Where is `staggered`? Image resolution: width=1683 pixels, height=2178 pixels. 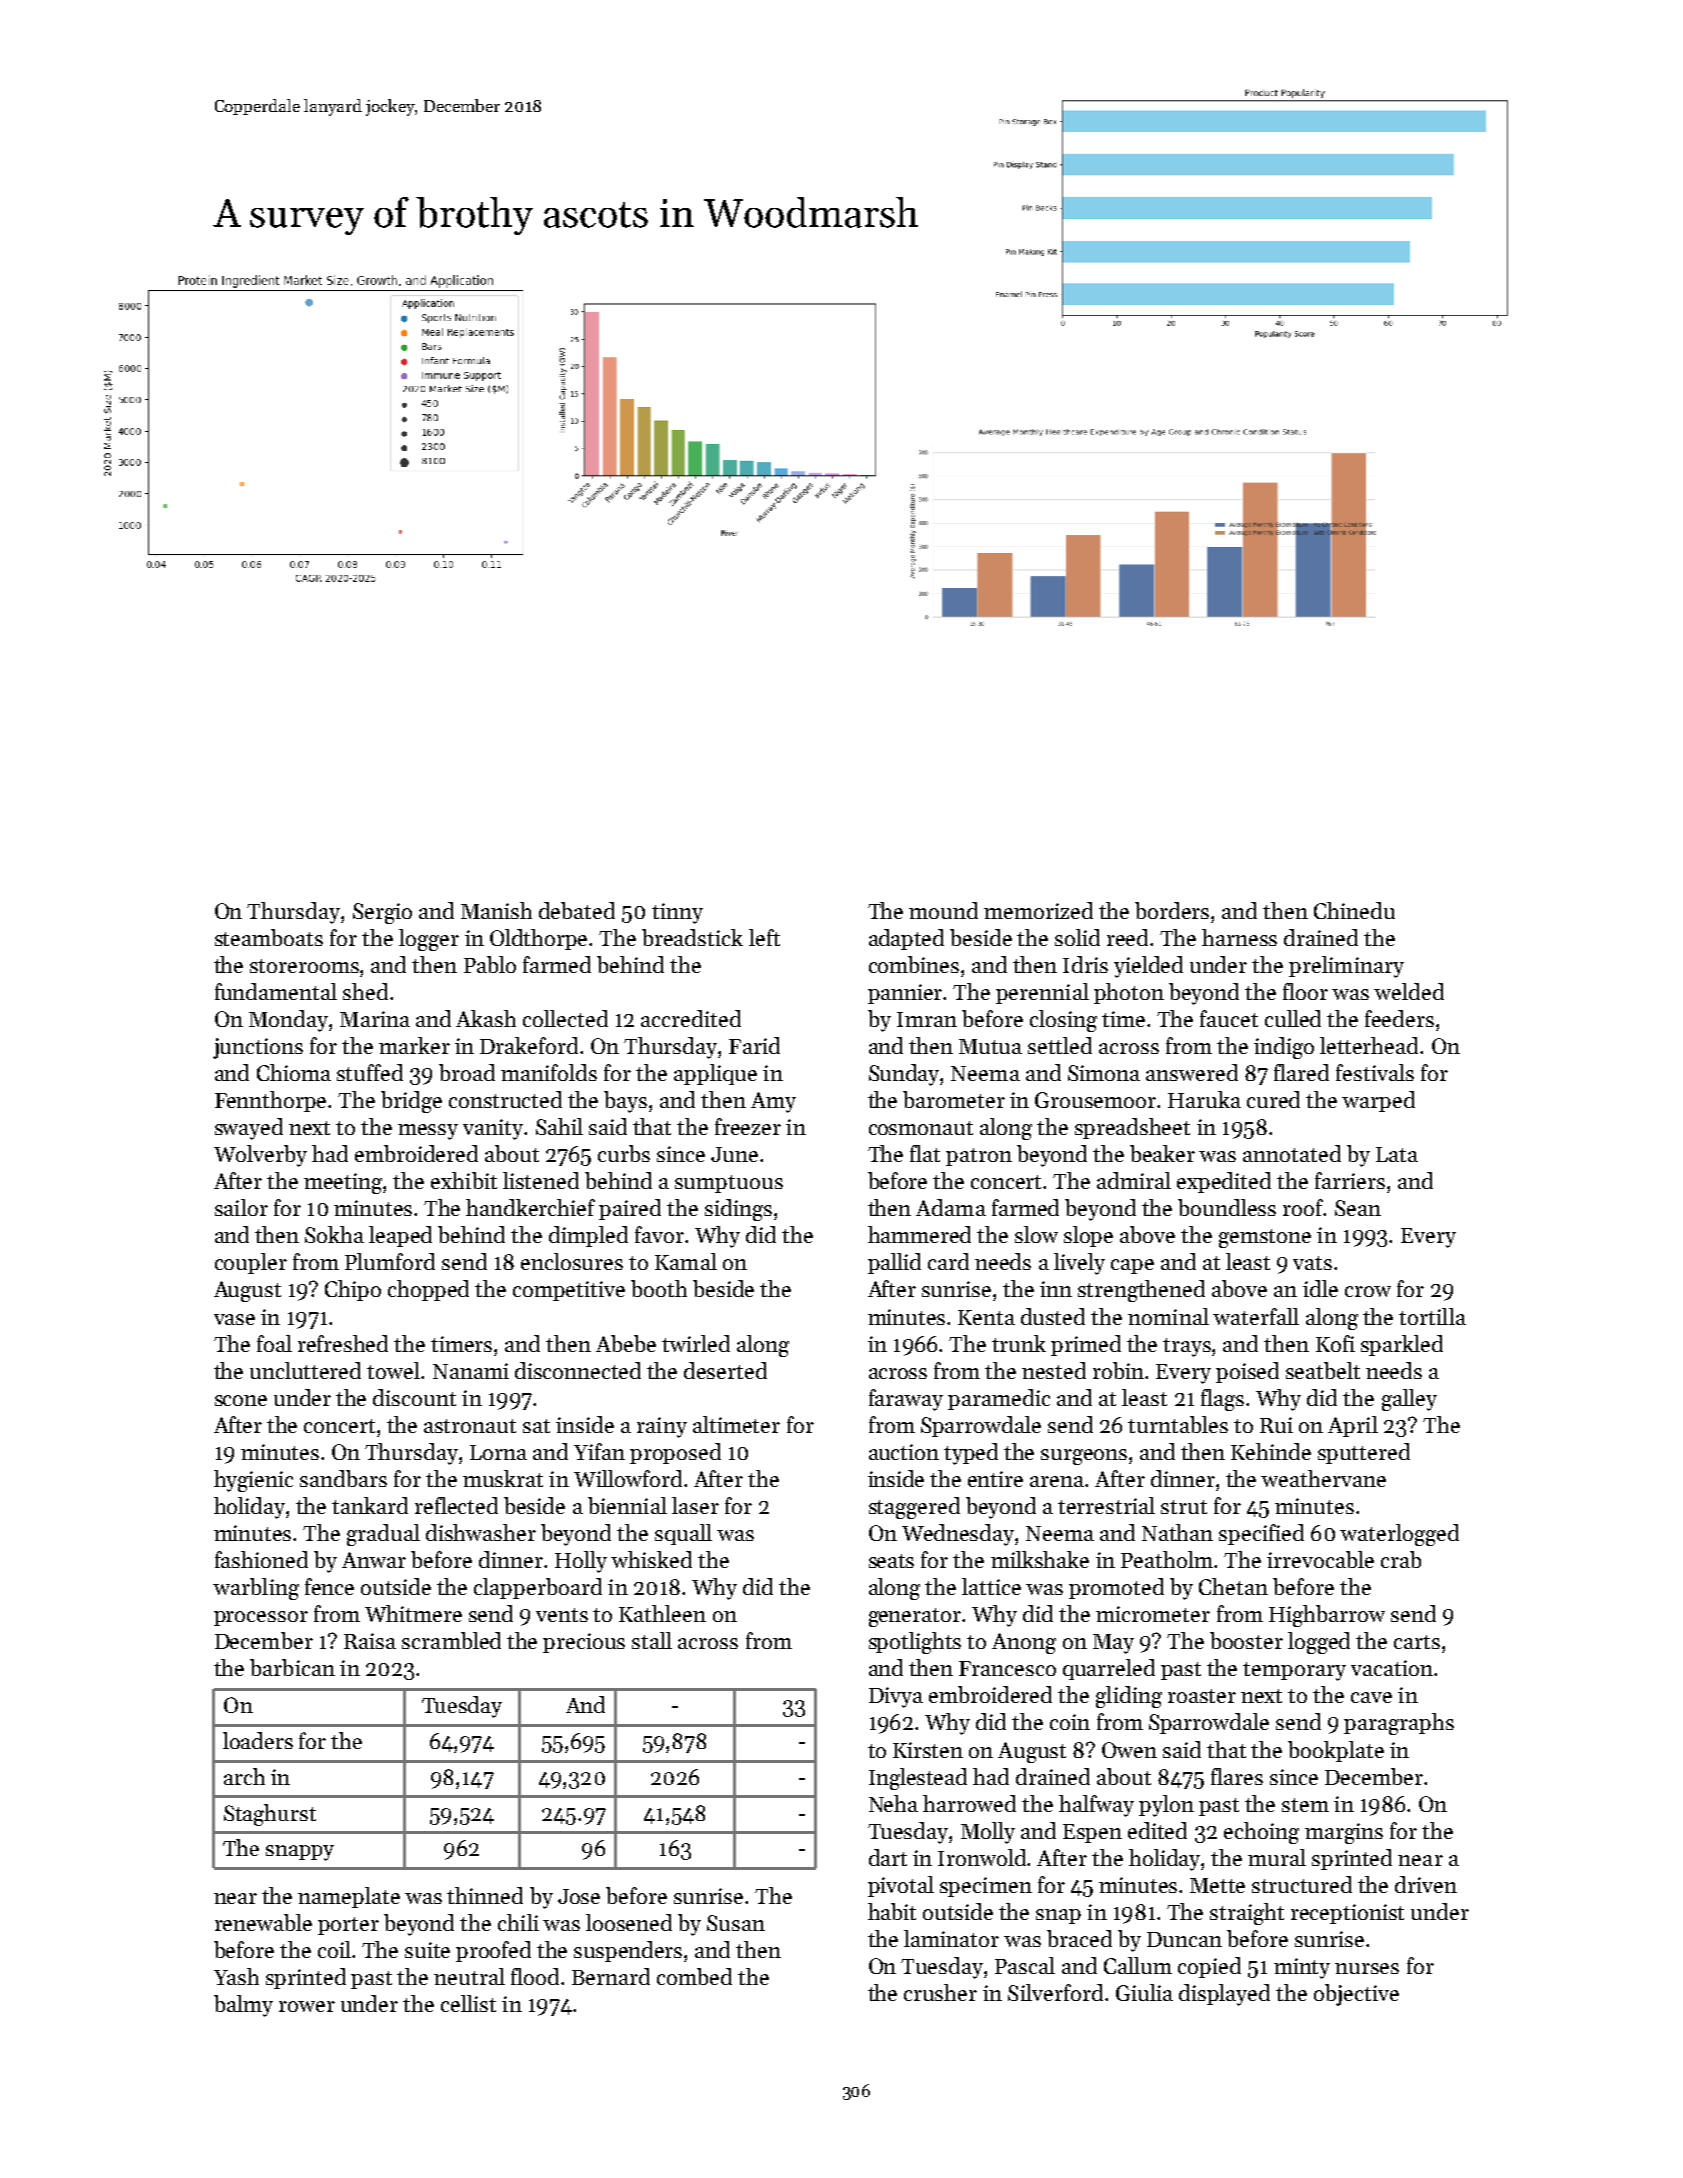
staggered is located at coordinates (914, 1508).
